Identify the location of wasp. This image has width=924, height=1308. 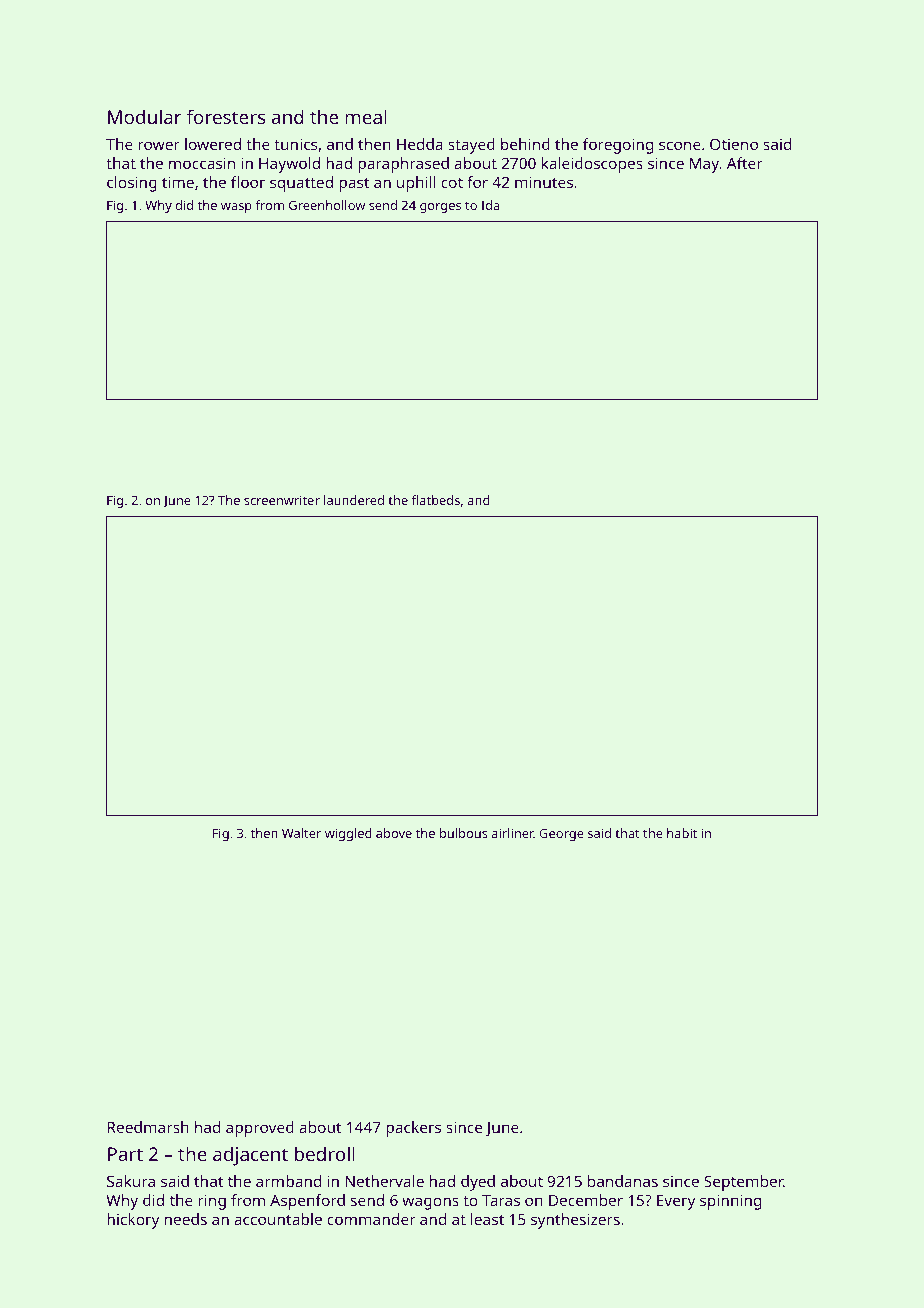
(236, 208).
